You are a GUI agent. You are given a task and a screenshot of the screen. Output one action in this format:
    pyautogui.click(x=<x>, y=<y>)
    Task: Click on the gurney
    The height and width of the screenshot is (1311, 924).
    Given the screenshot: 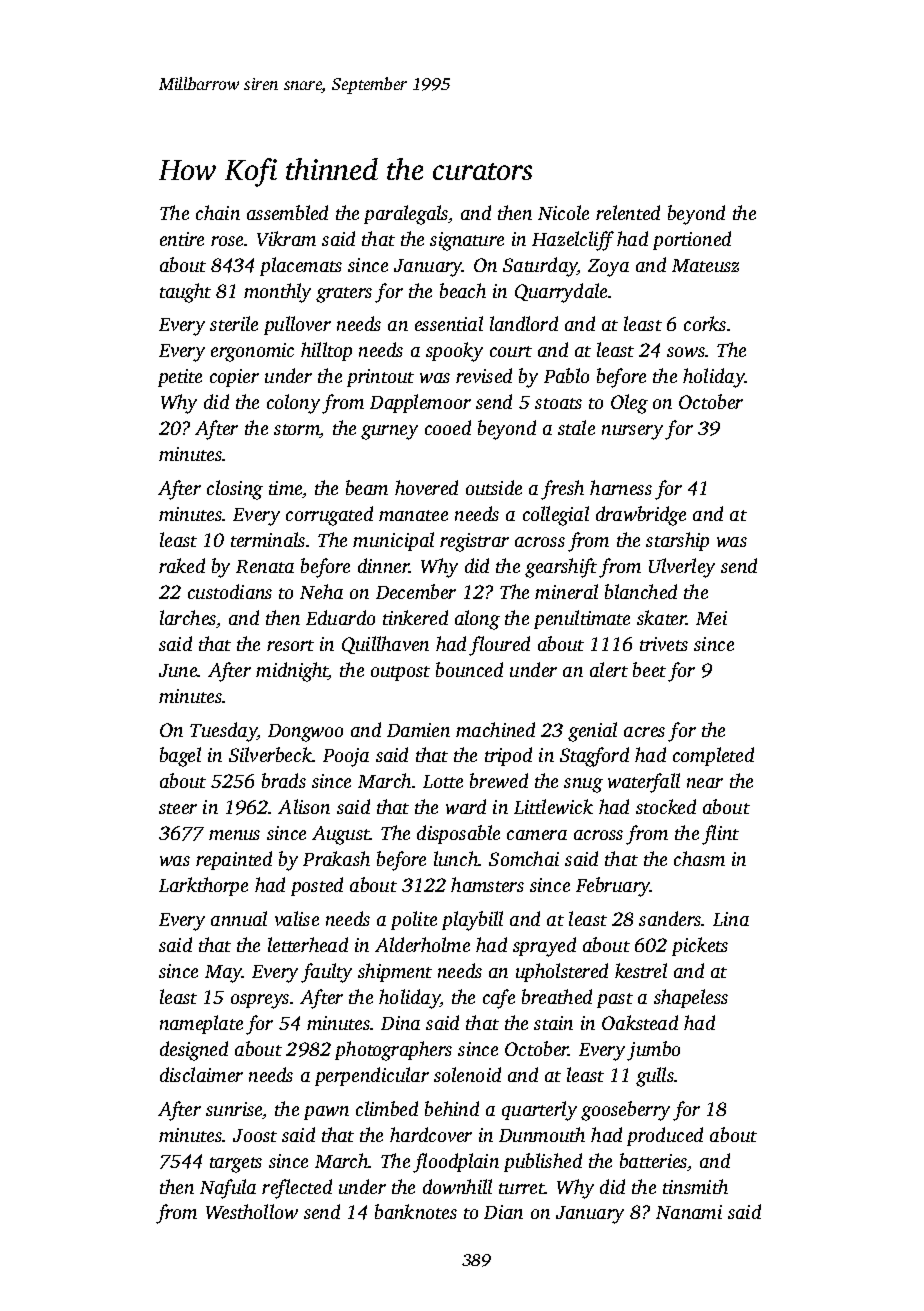 What is the action you would take?
    pyautogui.click(x=389, y=432)
